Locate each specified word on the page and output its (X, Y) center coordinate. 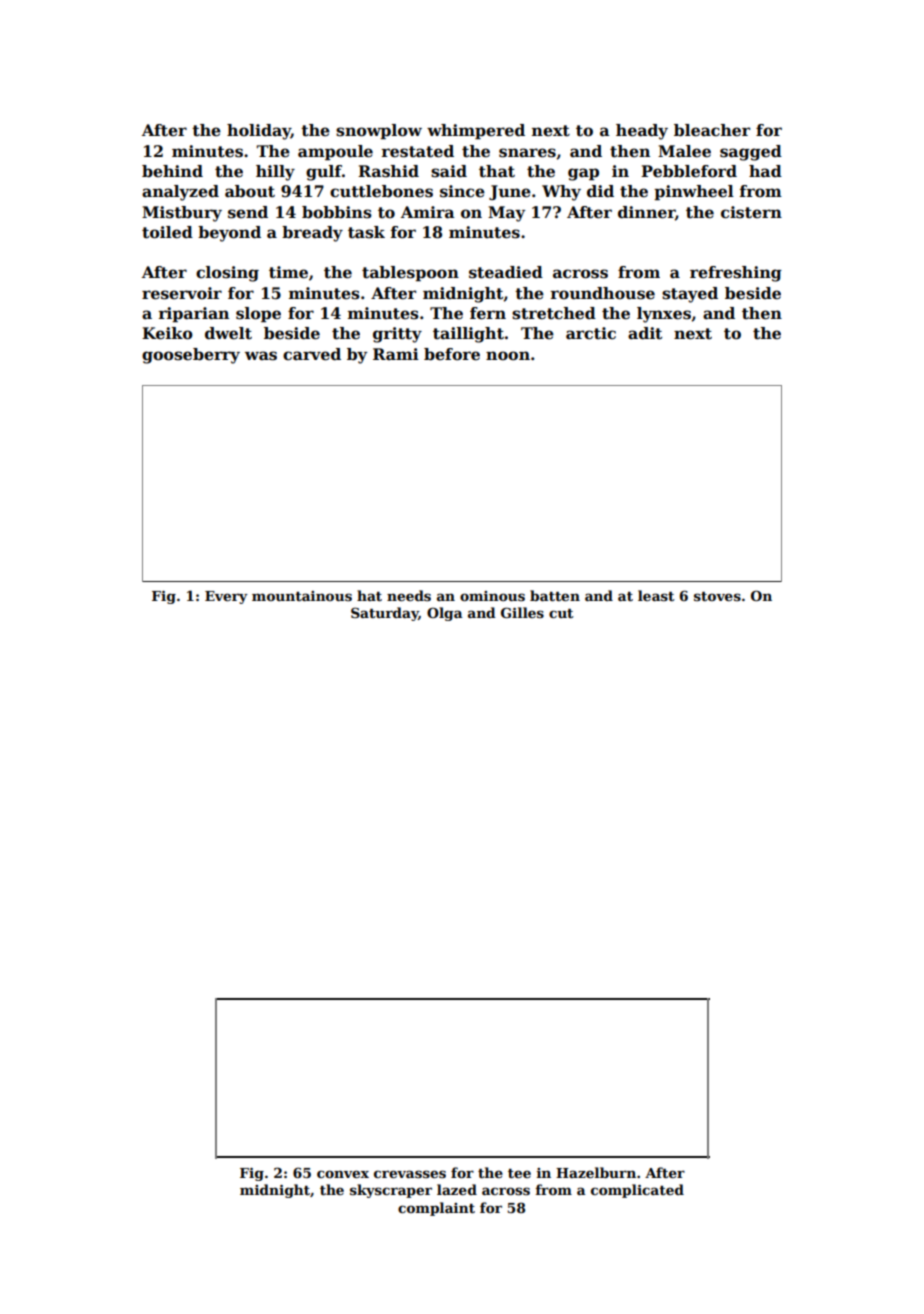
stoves (717, 596)
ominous (492, 596)
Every (226, 597)
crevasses (410, 1174)
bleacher (712, 130)
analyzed (180, 193)
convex (343, 1174)
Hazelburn (596, 1172)
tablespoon (410, 273)
